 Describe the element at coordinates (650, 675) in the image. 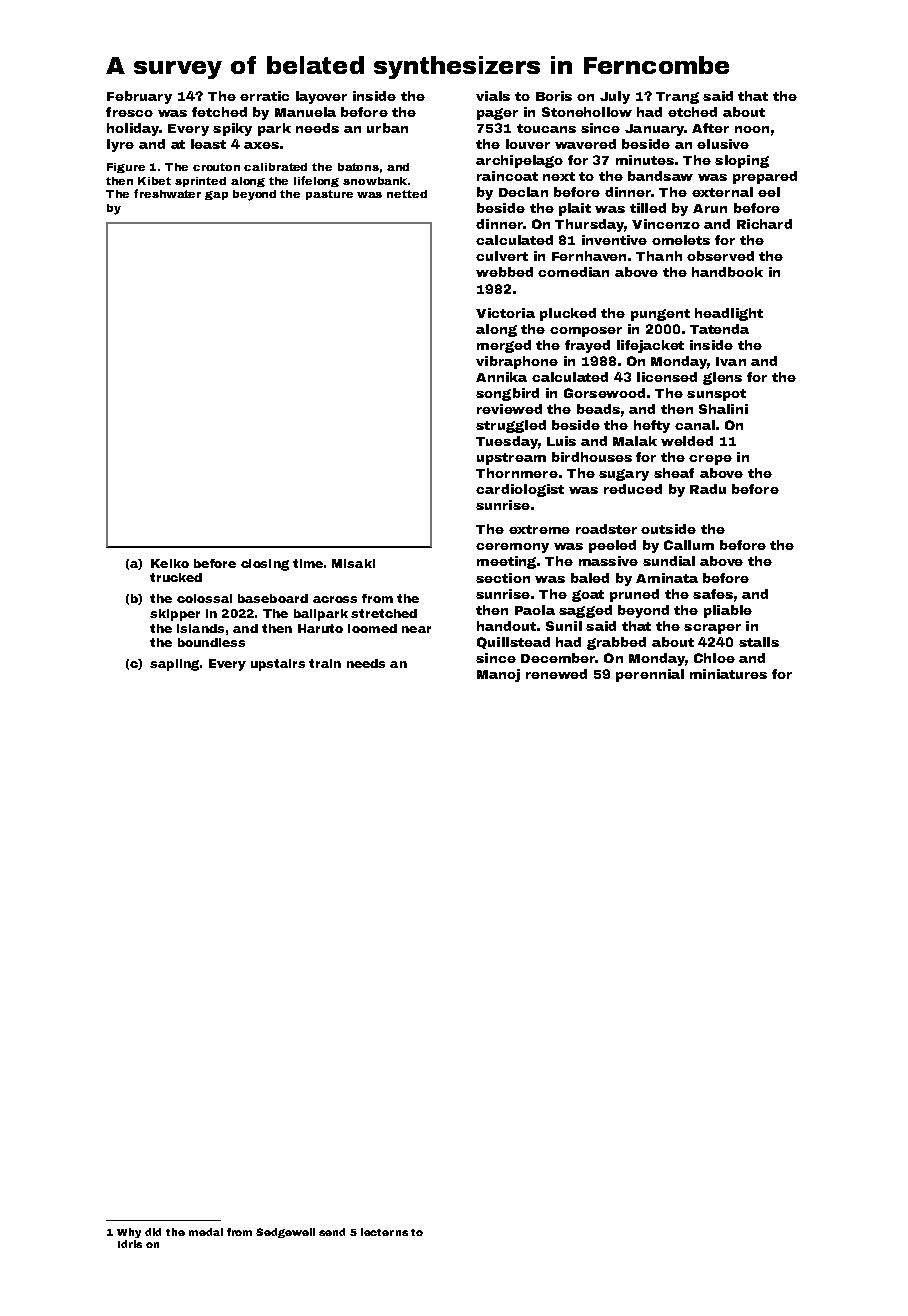

I see `perennial` at that location.
